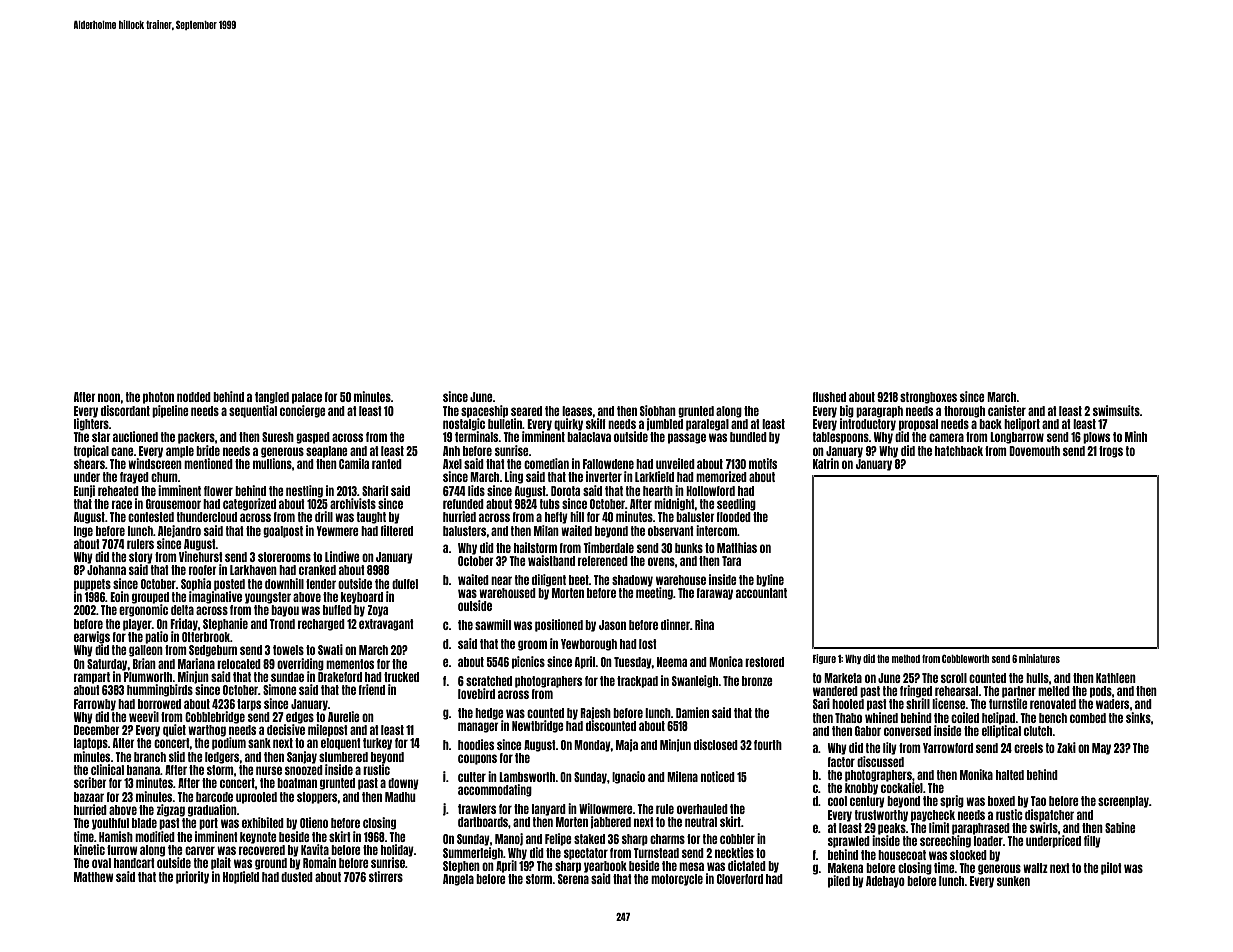  I want to click on bronze, so click(757, 681).
